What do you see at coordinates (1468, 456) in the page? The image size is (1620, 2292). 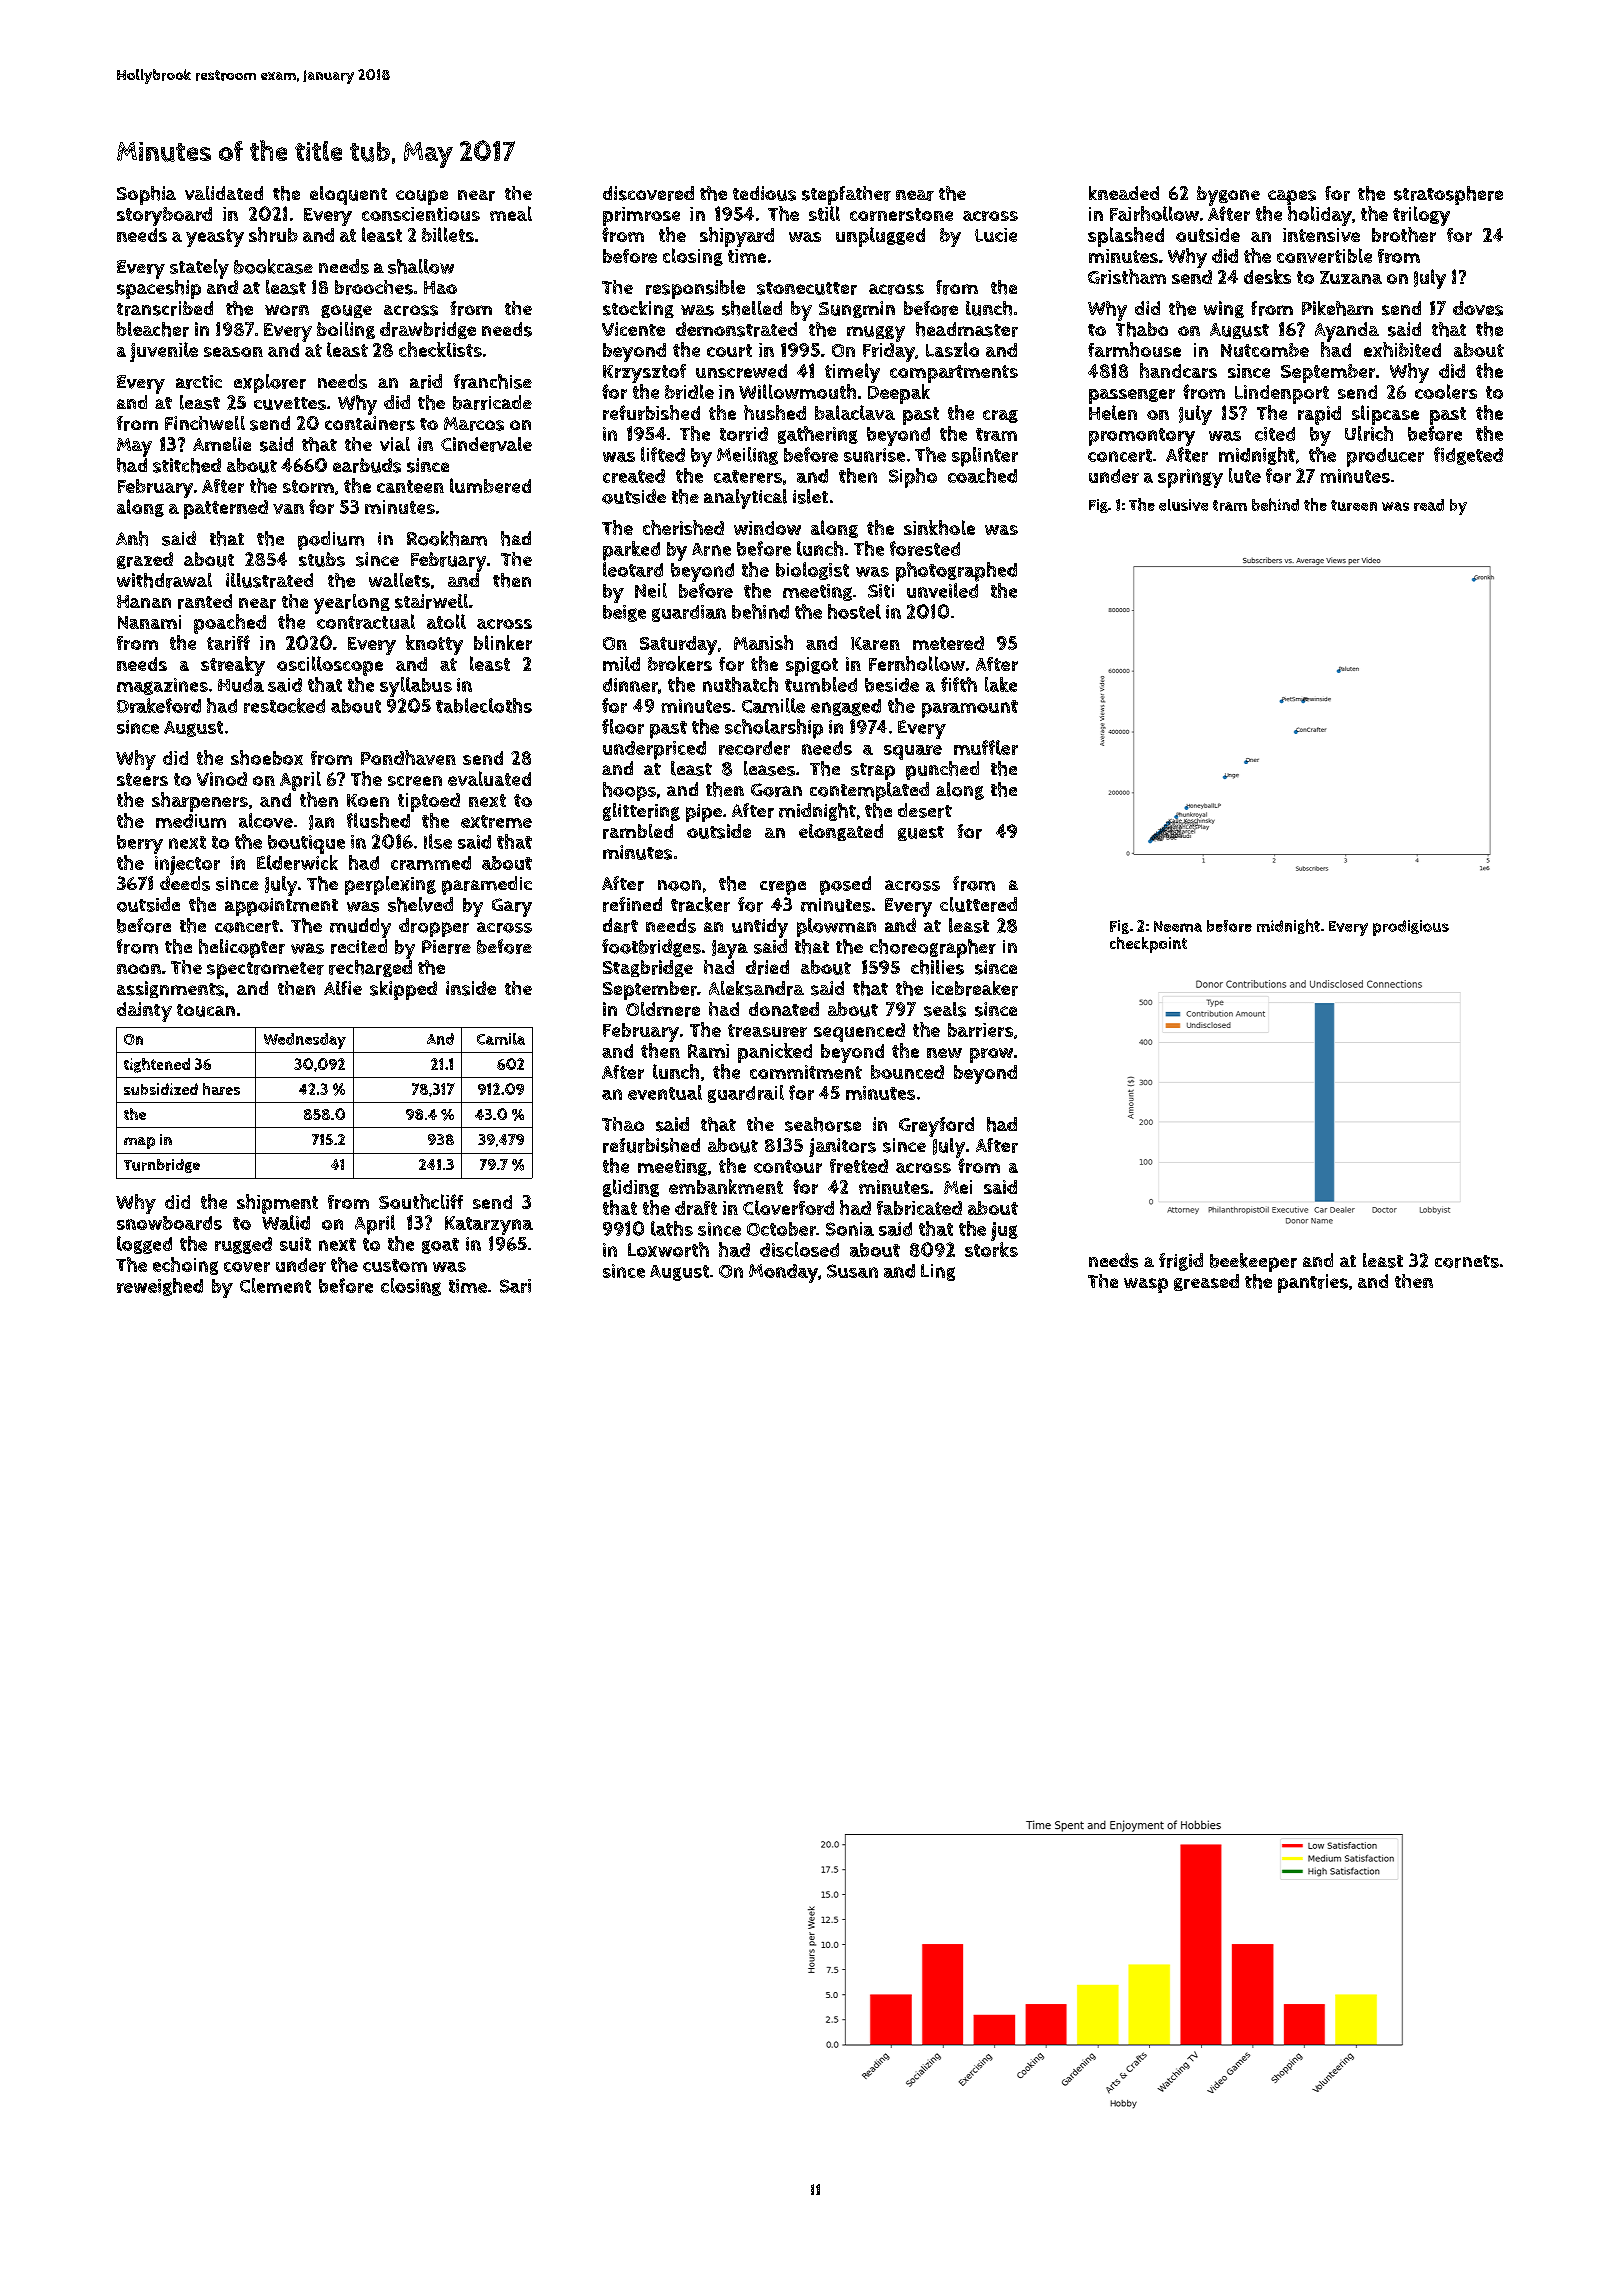 I see `fidgeted` at bounding box center [1468, 456].
